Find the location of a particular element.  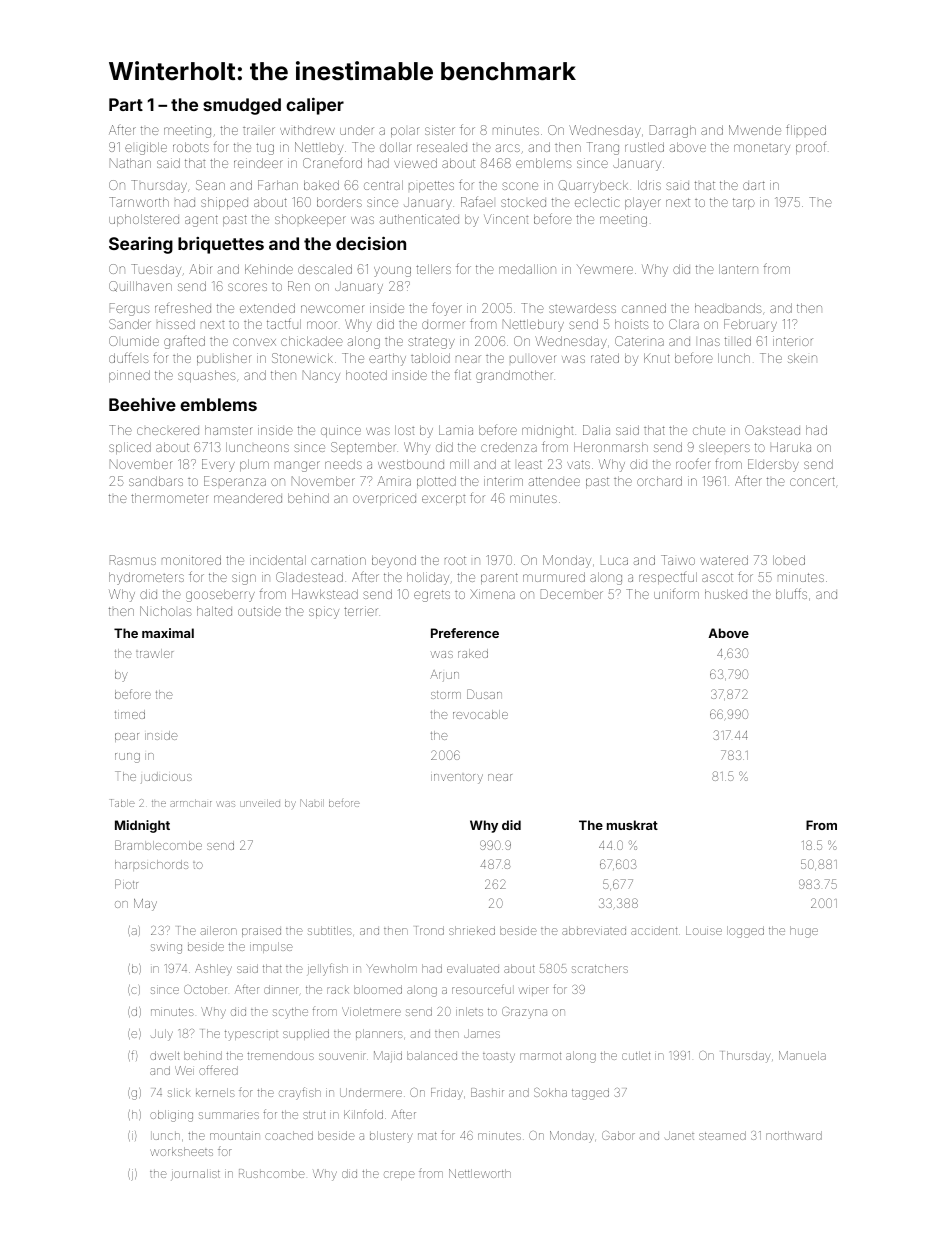

dart is located at coordinates (754, 185).
